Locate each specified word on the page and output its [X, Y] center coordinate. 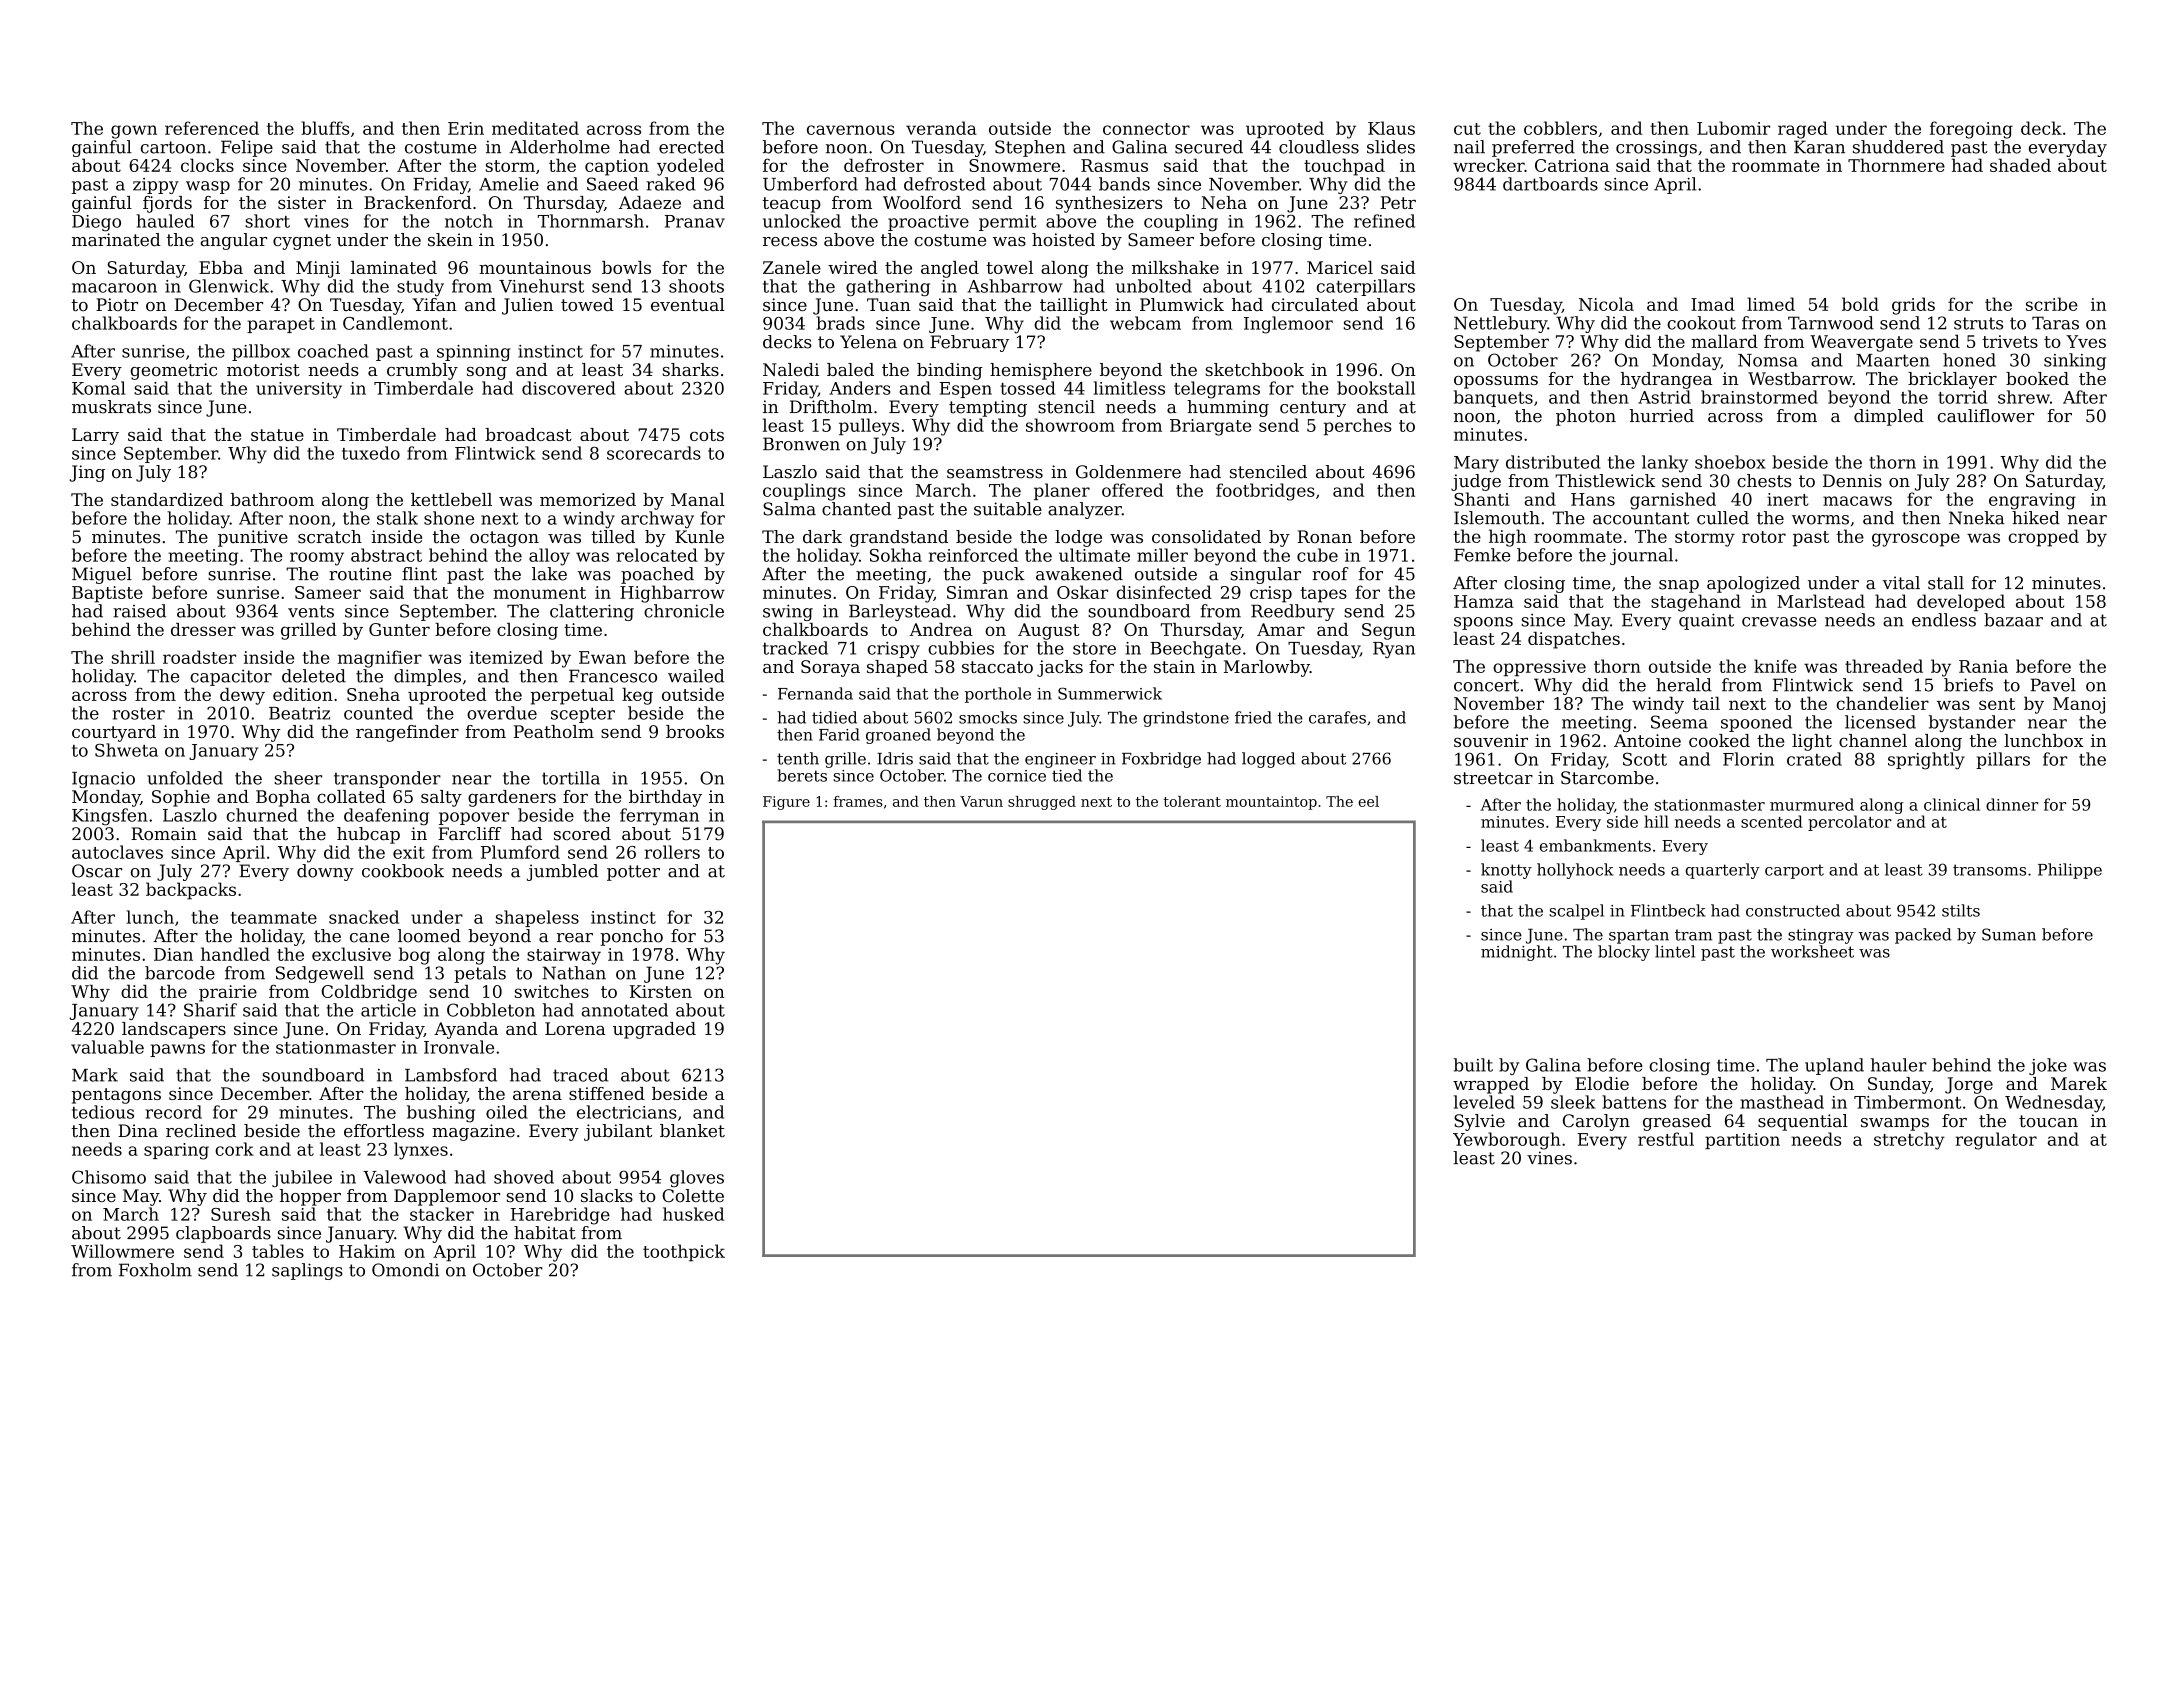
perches [1358, 426]
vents [311, 611]
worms [1820, 520]
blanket [692, 1131]
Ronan [1324, 537]
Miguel [102, 575]
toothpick [684, 1253]
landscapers [174, 1030]
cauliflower [1986, 416]
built [1473, 1065]
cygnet [302, 242]
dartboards [1550, 184]
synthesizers [1109, 204]
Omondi [405, 1270]
